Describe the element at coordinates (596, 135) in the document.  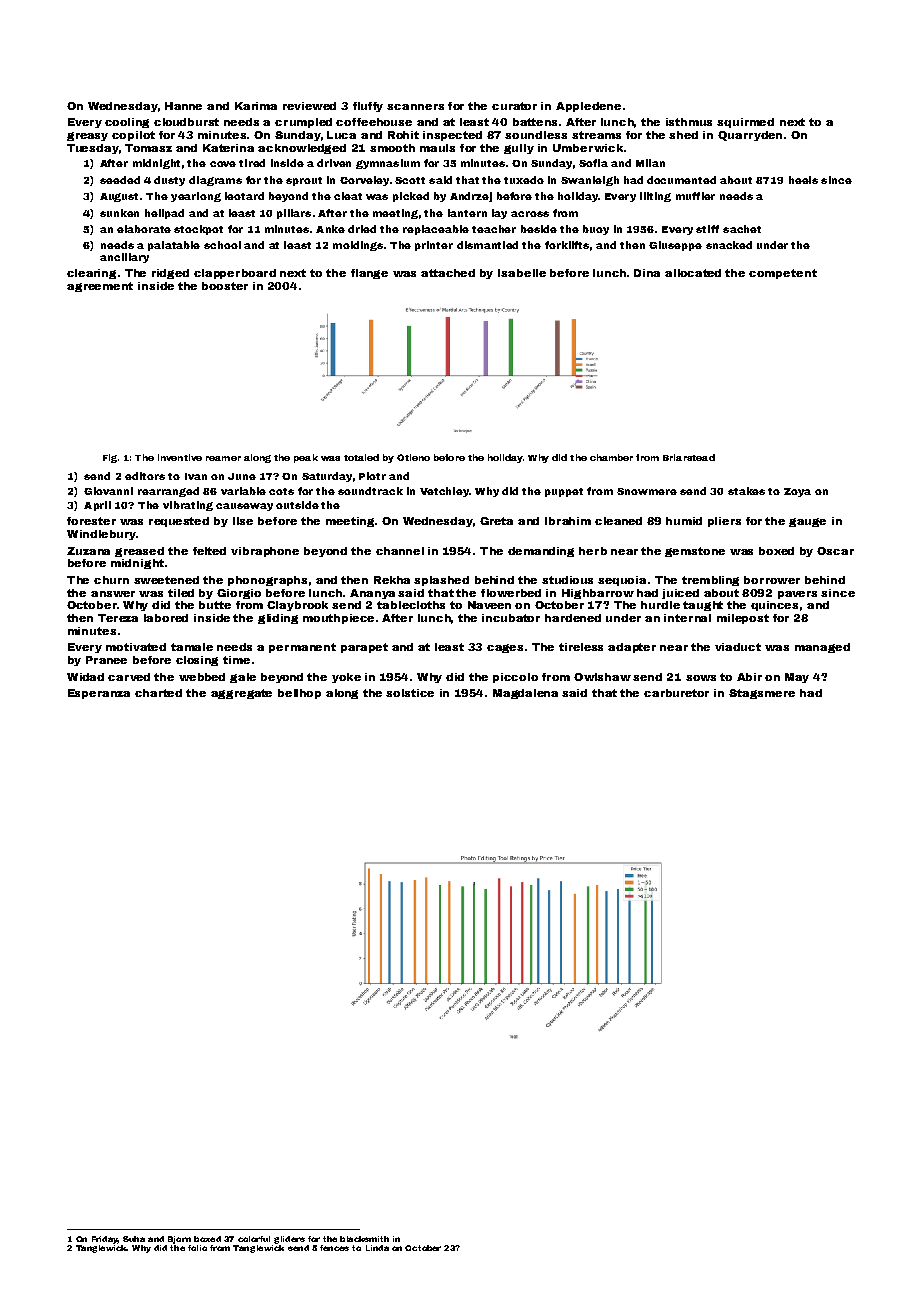
I see `streams` at that location.
